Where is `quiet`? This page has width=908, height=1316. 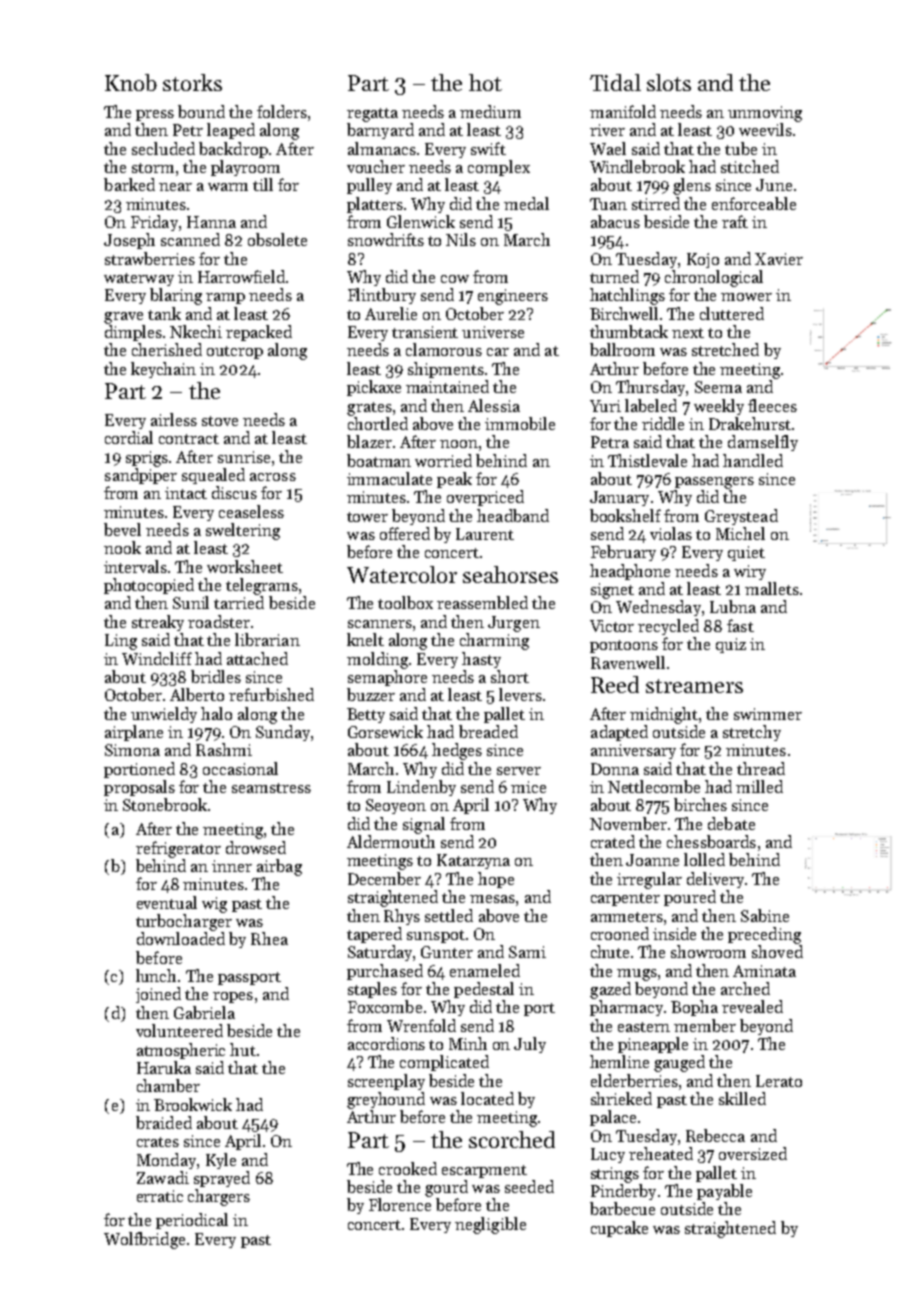
quiet is located at coordinates (746, 553).
